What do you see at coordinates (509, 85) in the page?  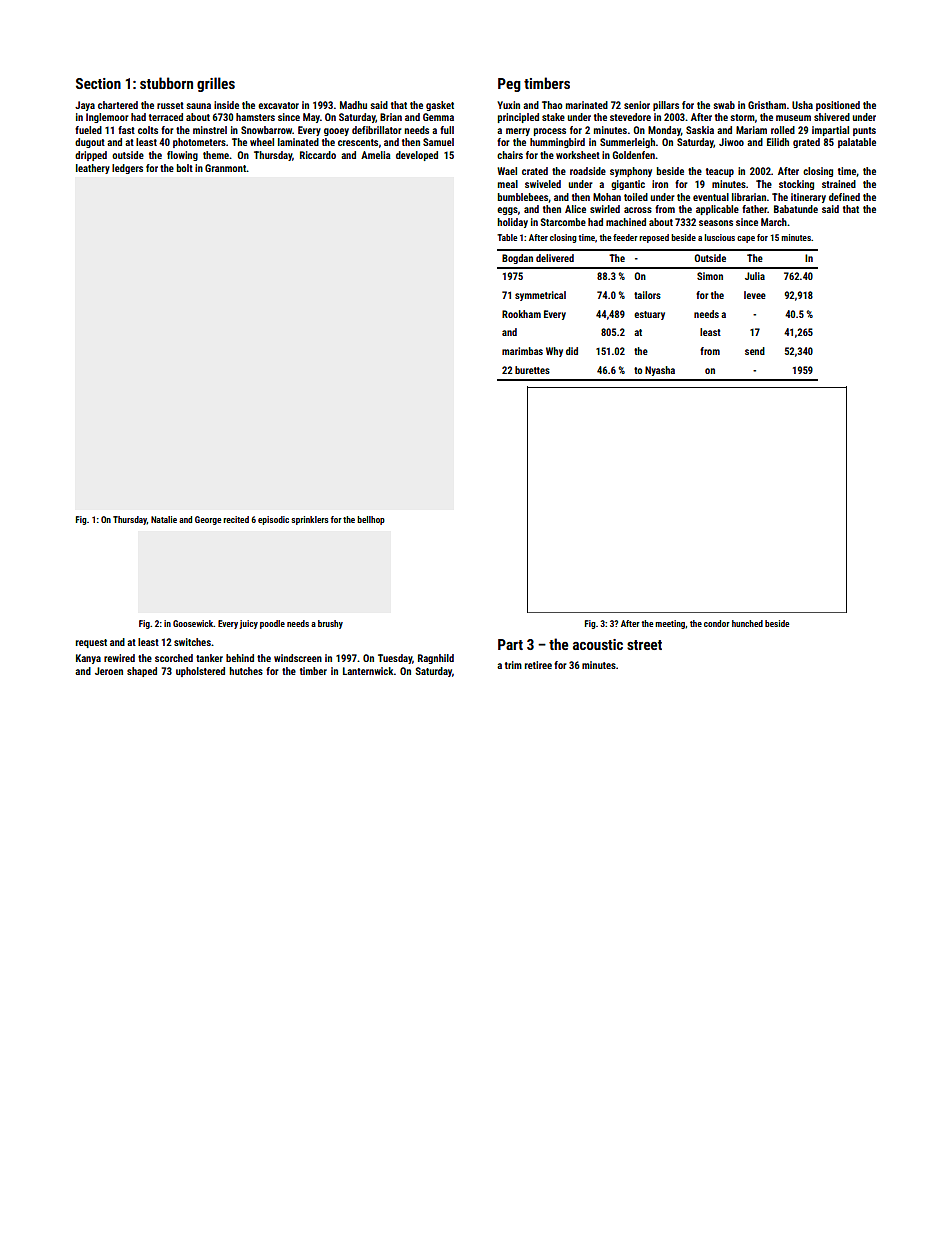 I see `Peg` at bounding box center [509, 85].
